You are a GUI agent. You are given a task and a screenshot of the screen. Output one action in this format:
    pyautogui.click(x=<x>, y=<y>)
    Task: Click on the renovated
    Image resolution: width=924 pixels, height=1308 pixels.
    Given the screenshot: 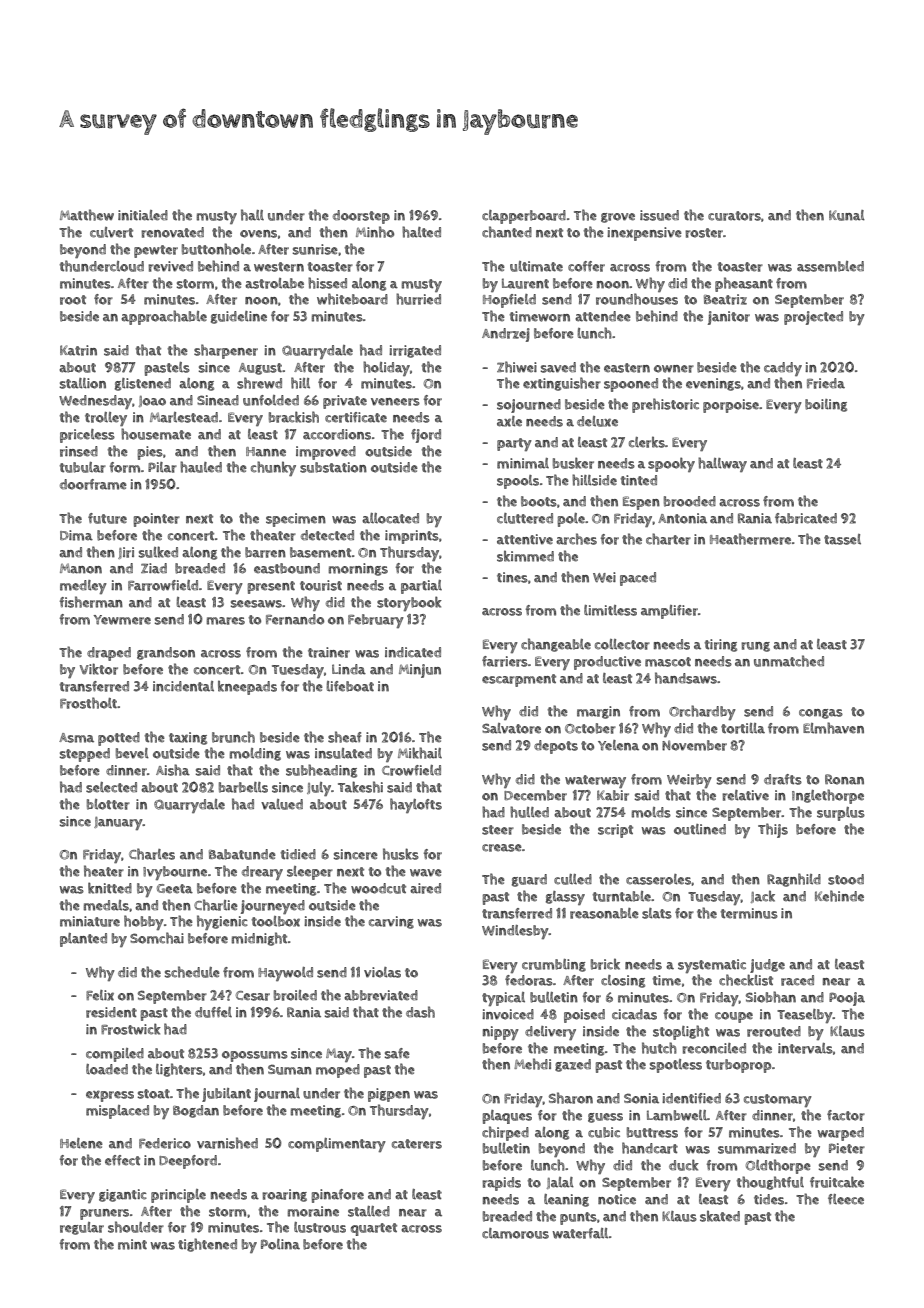 What is the action you would take?
    pyautogui.click(x=172, y=232)
